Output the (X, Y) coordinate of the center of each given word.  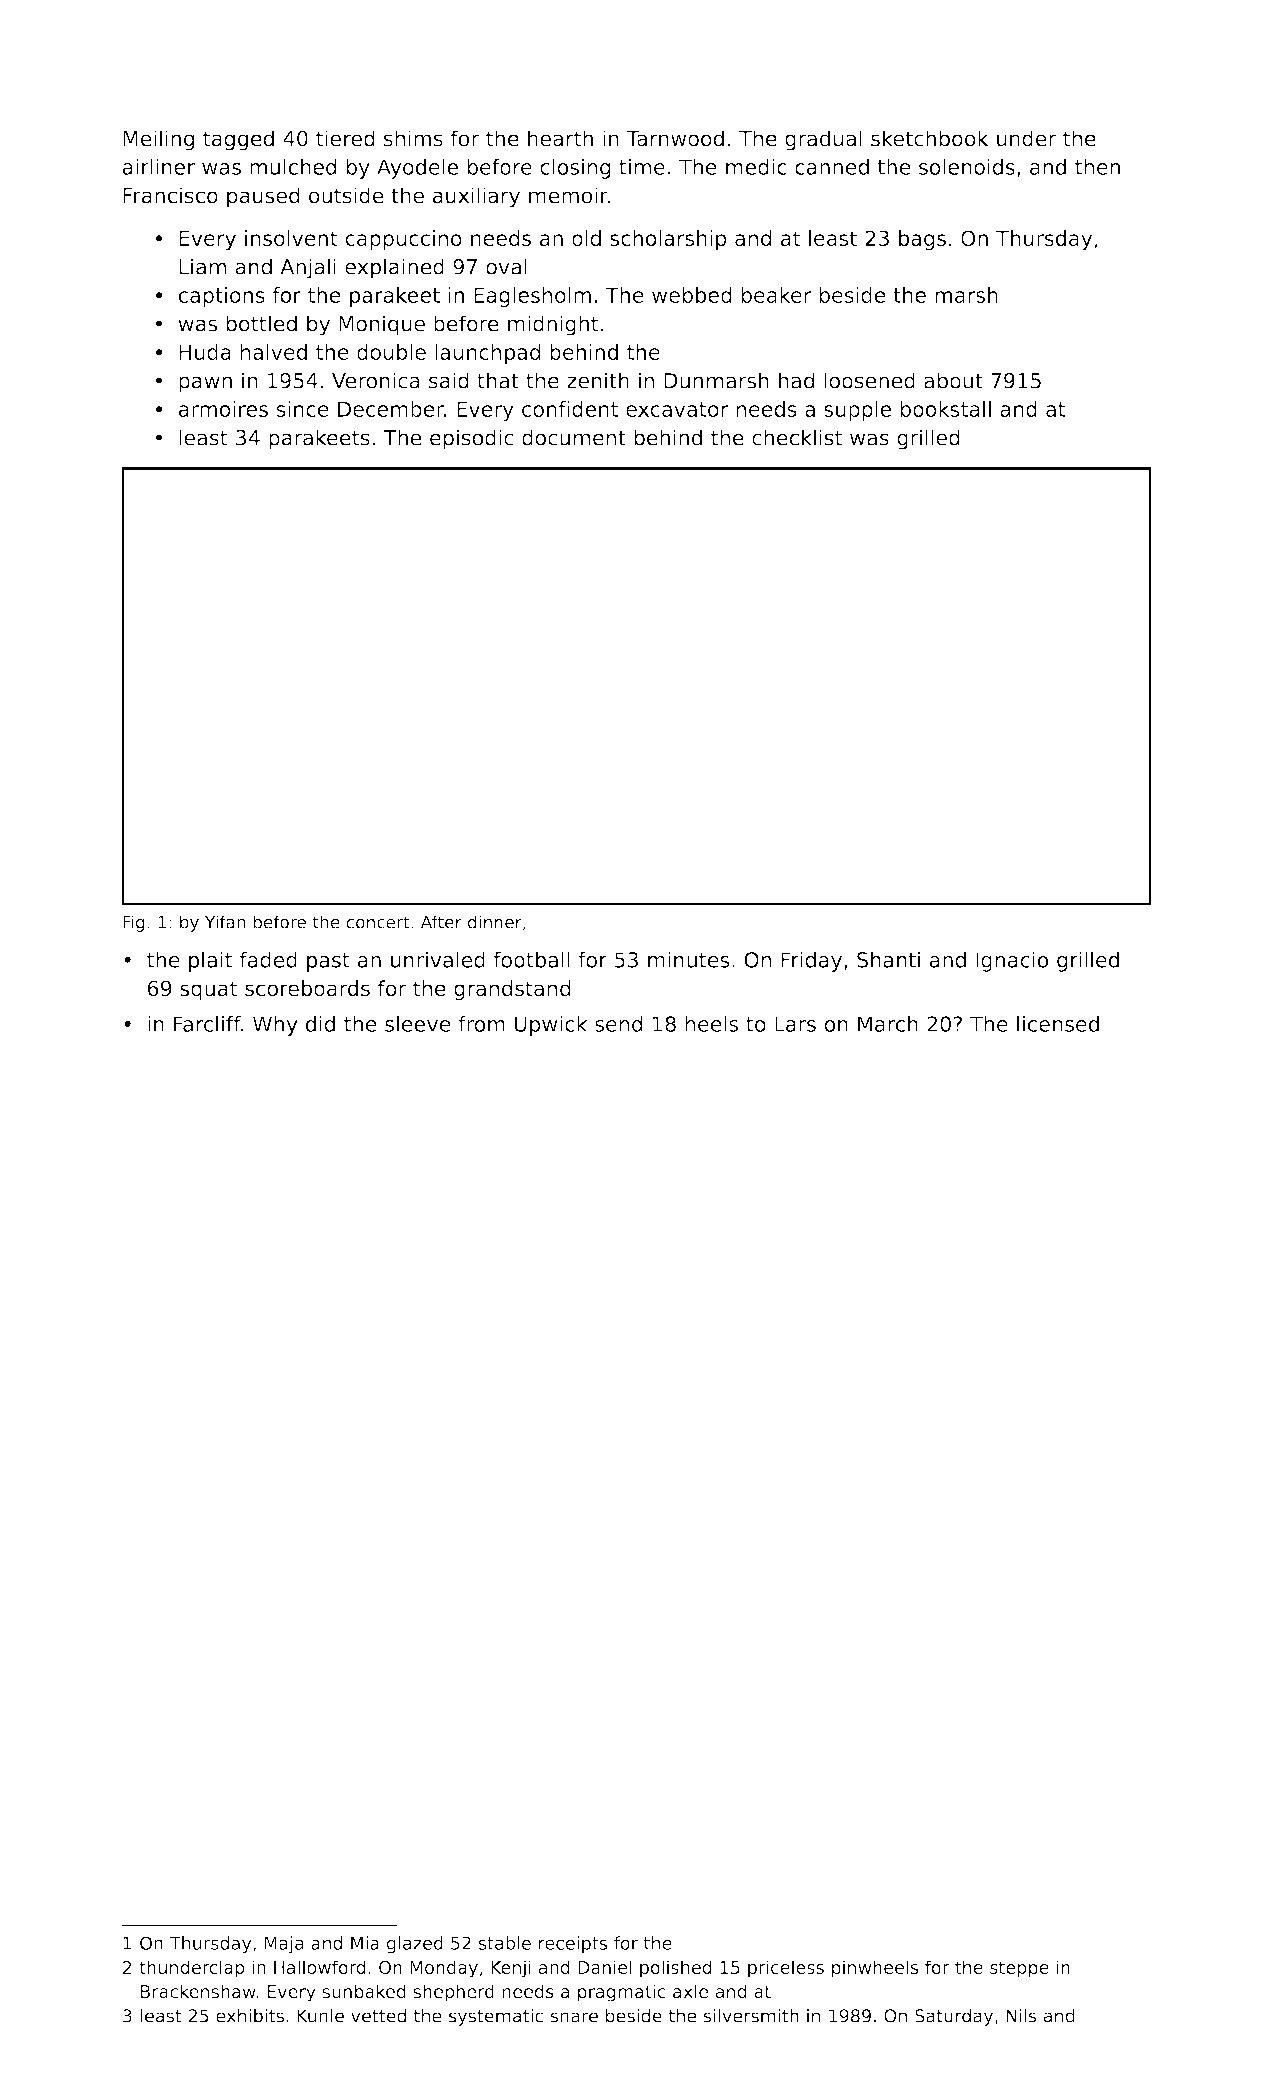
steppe (1019, 1969)
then (1097, 167)
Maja (284, 1945)
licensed (1058, 1024)
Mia (365, 1943)
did (320, 1024)
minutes (689, 959)
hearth (560, 138)
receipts (573, 1945)
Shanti (888, 959)
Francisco (170, 195)
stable (505, 1943)
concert (378, 922)
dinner (495, 922)
